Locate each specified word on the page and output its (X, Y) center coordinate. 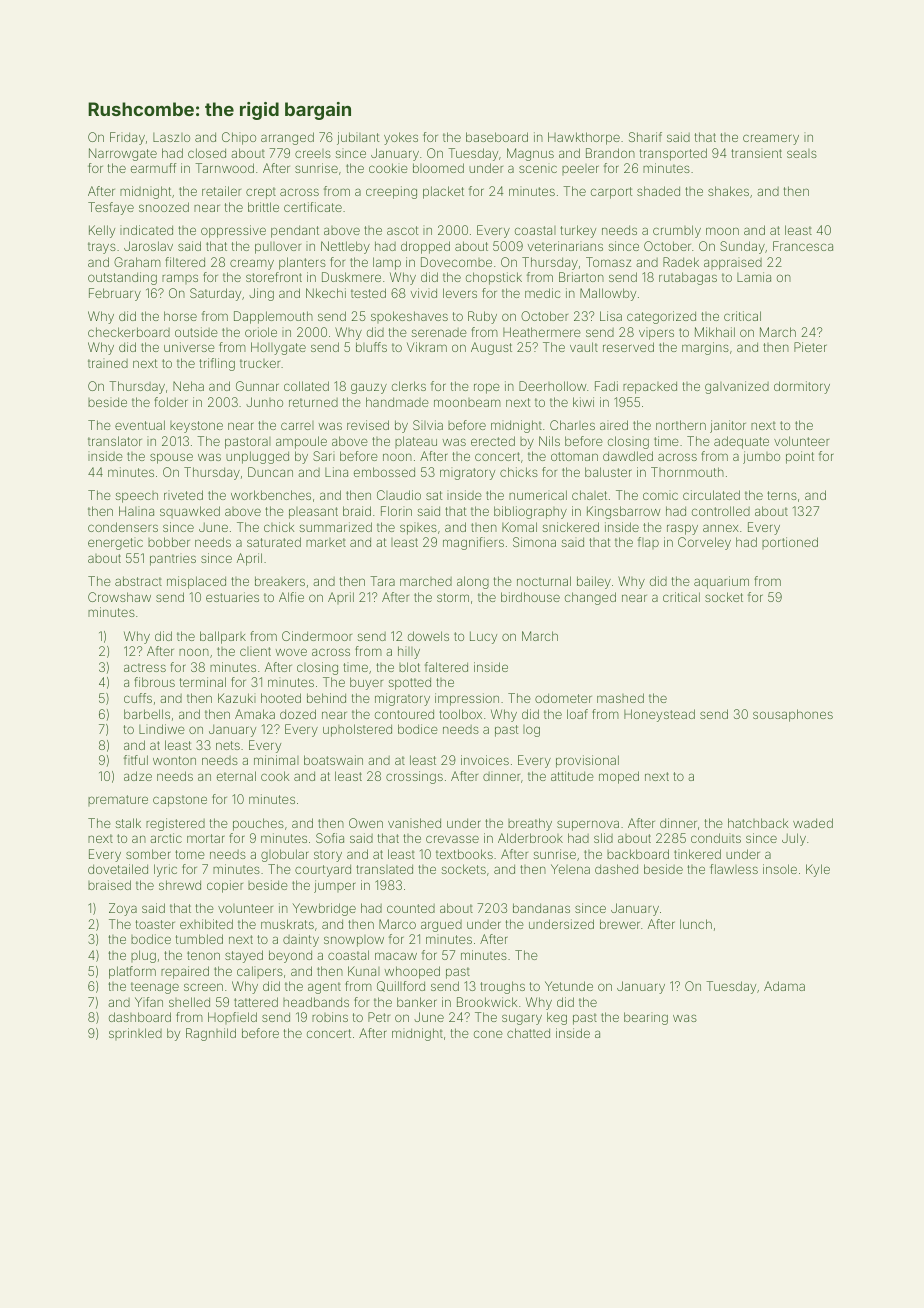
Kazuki (237, 698)
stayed (244, 956)
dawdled (628, 456)
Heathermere (542, 332)
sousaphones (793, 715)
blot (409, 667)
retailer (221, 191)
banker (417, 1002)
